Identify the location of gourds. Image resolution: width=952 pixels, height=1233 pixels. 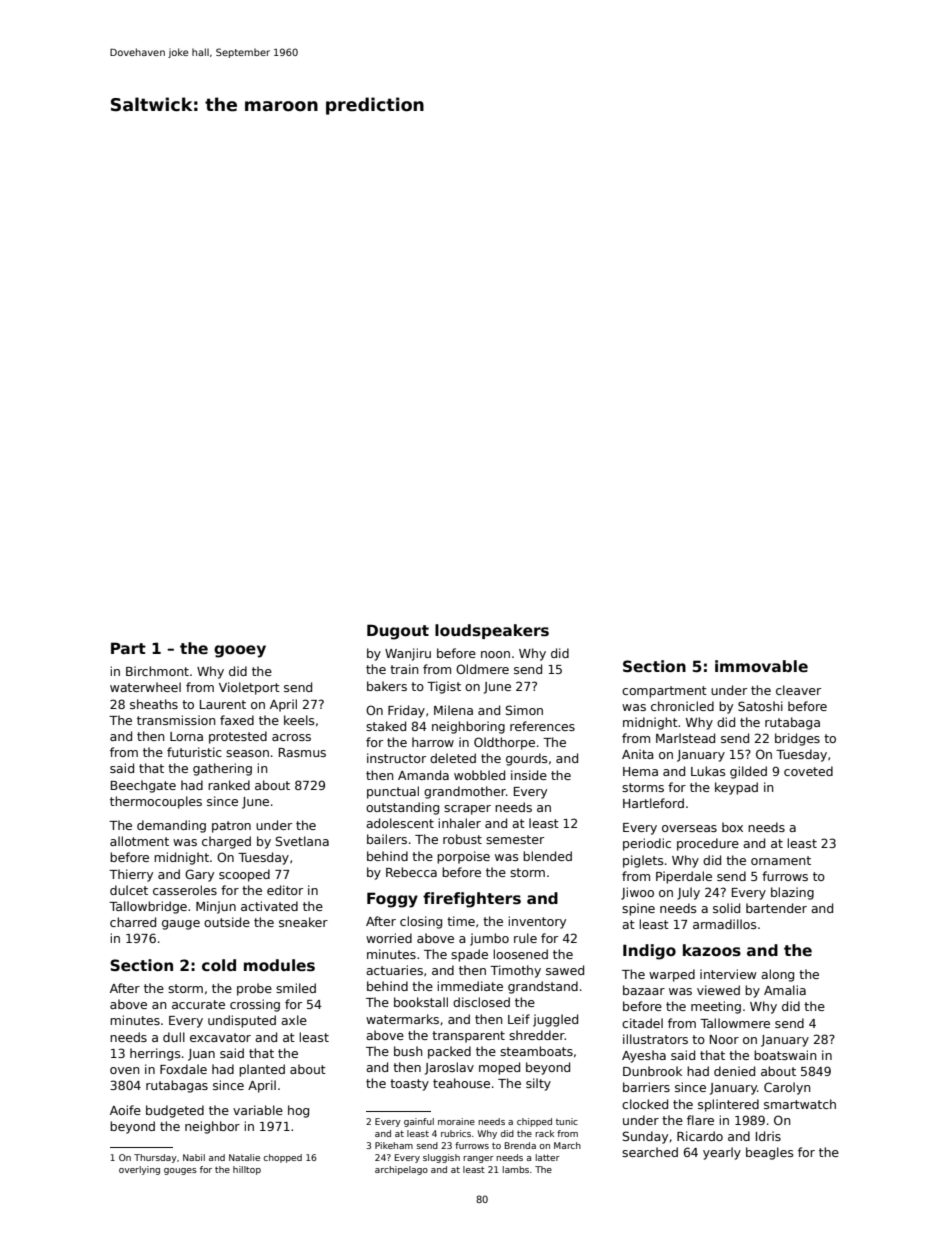
(526, 759).
